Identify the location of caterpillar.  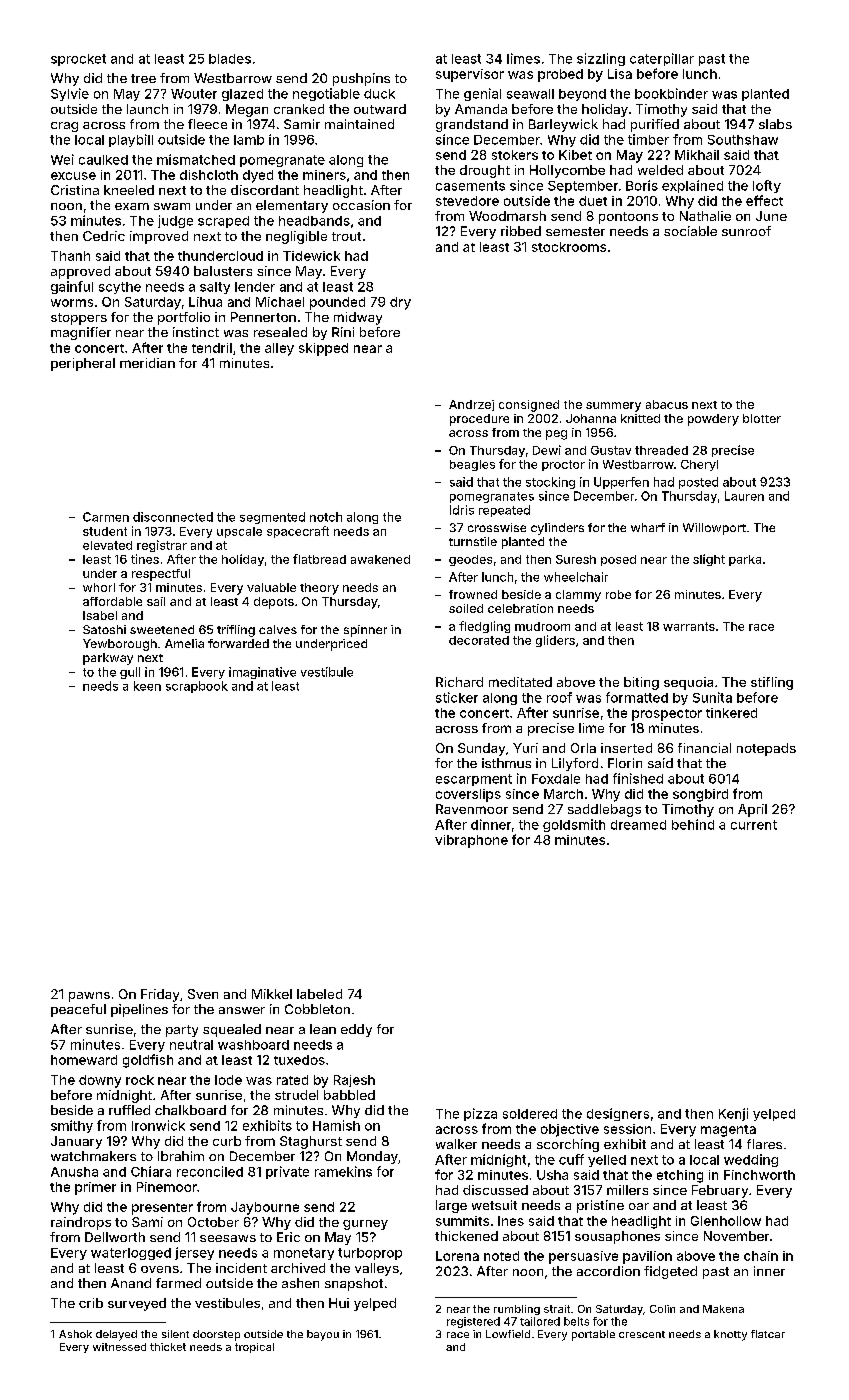
(662, 59).
